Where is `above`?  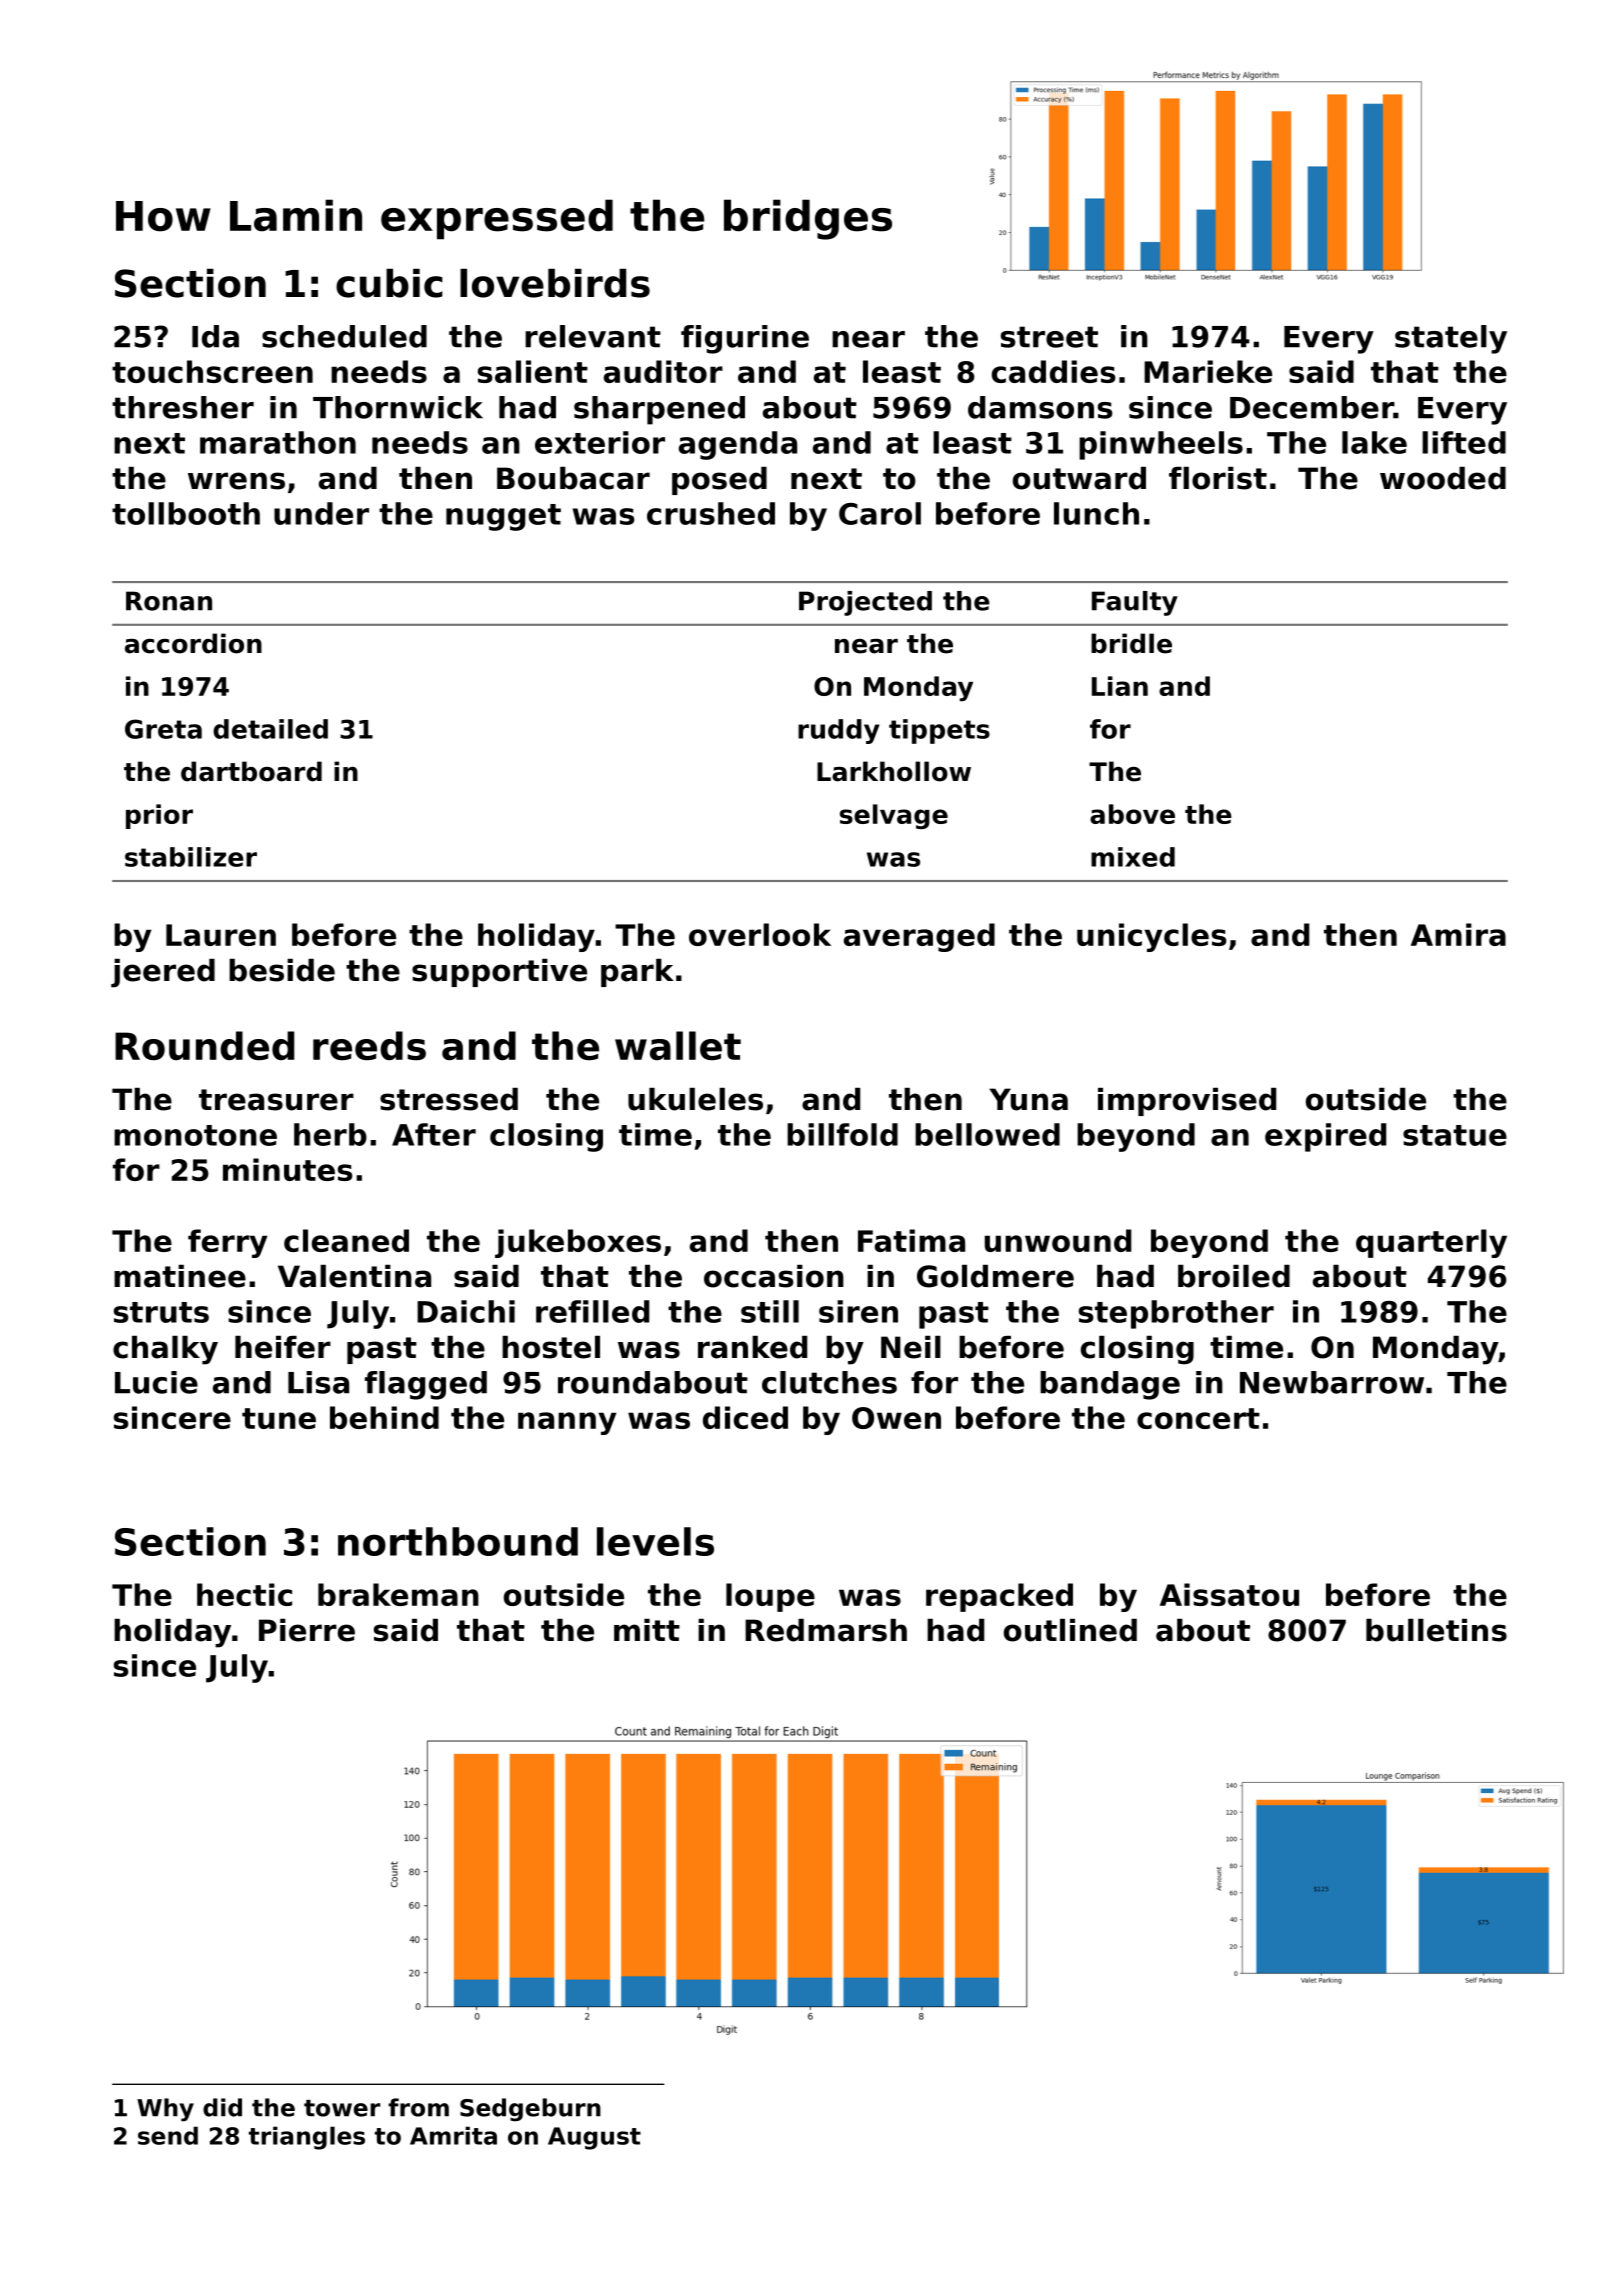
above is located at coordinates (1132, 814).
